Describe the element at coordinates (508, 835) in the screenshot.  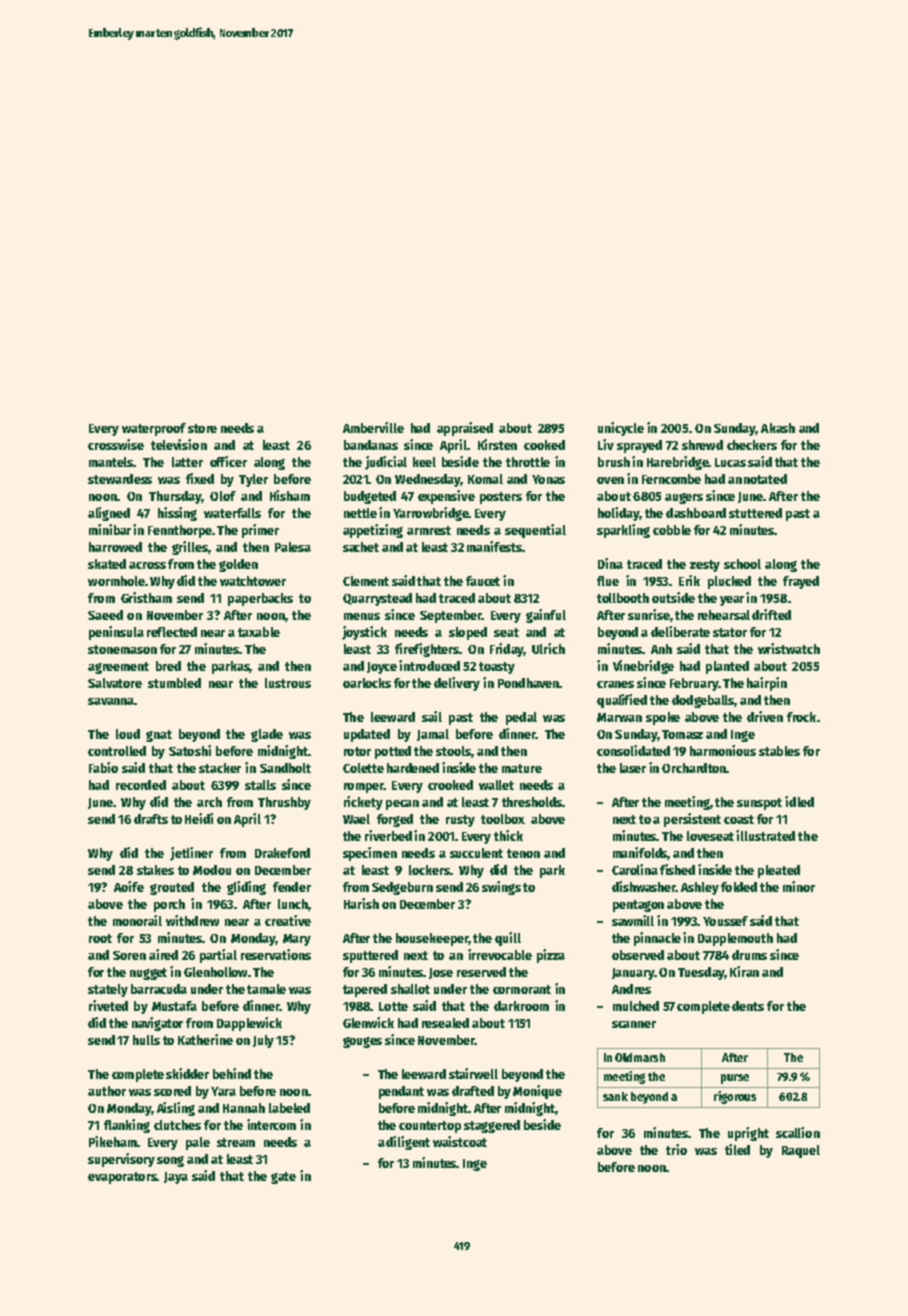
I see `thick` at that location.
